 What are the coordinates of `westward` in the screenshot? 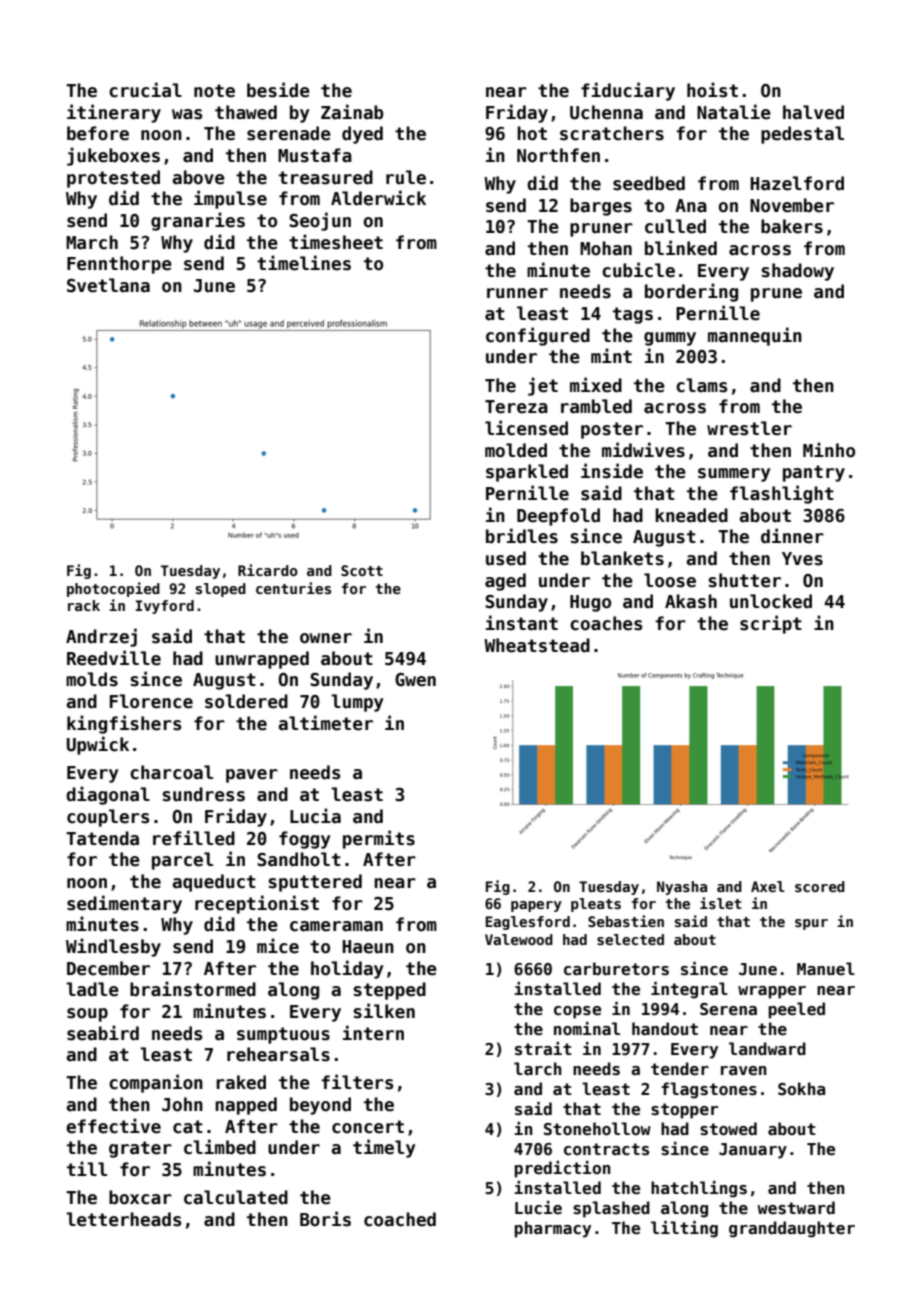 It's located at (796, 1208).
